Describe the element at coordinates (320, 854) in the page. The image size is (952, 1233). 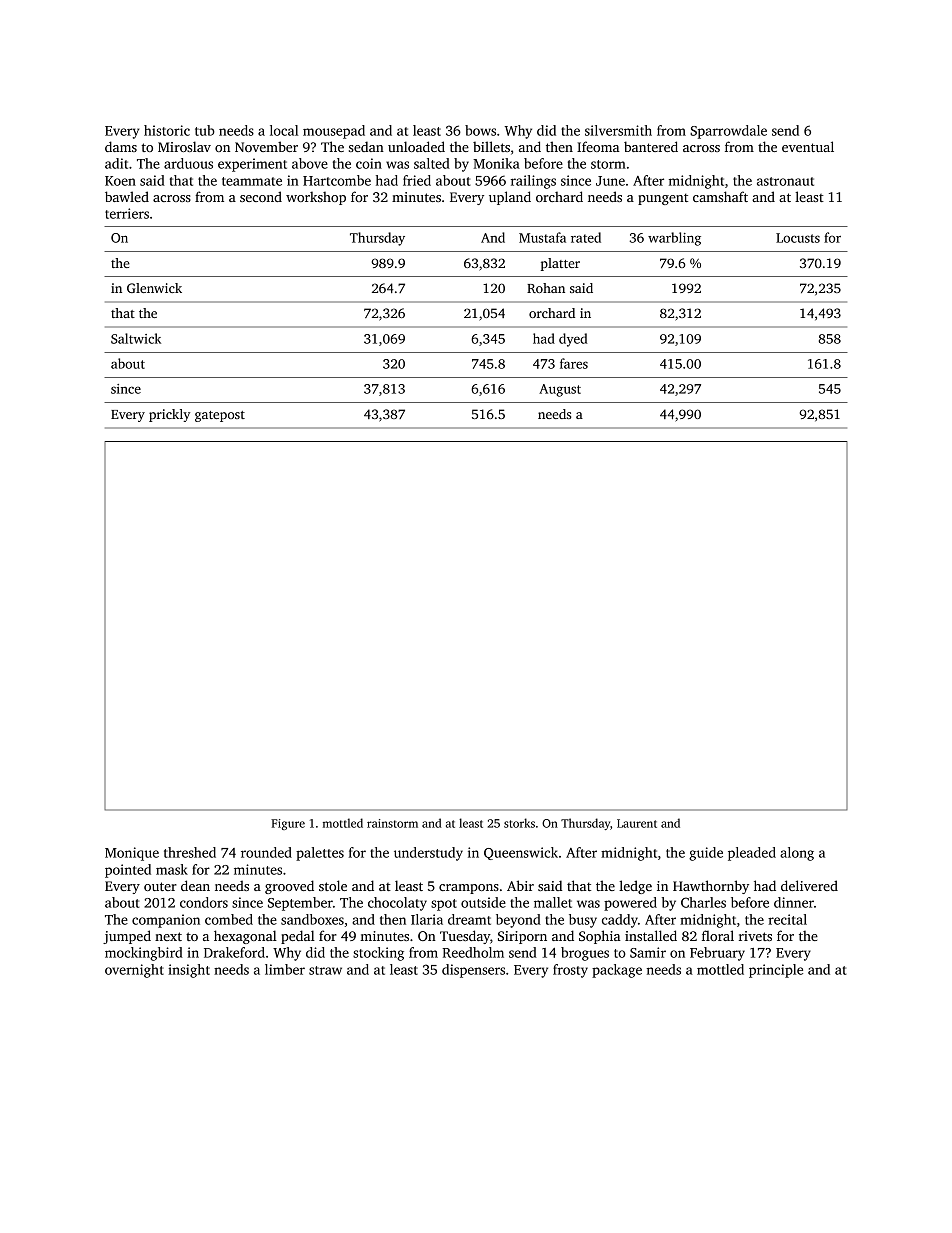
I see `palettes` at that location.
